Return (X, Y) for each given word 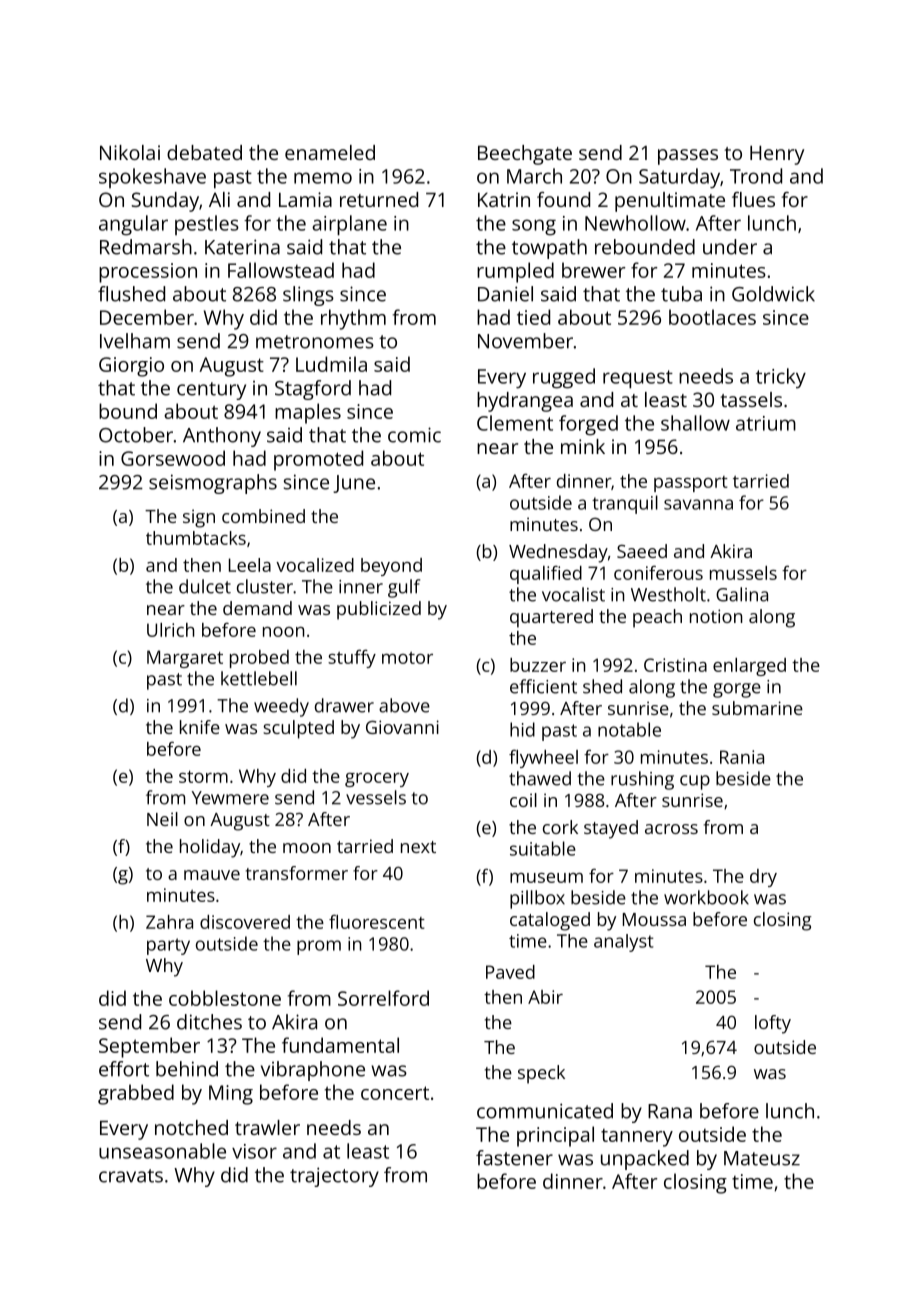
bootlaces (712, 317)
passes (688, 157)
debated (204, 152)
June (354, 484)
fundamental (340, 1045)
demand (257, 608)
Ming (231, 1095)
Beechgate (525, 155)
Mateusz (762, 1158)
